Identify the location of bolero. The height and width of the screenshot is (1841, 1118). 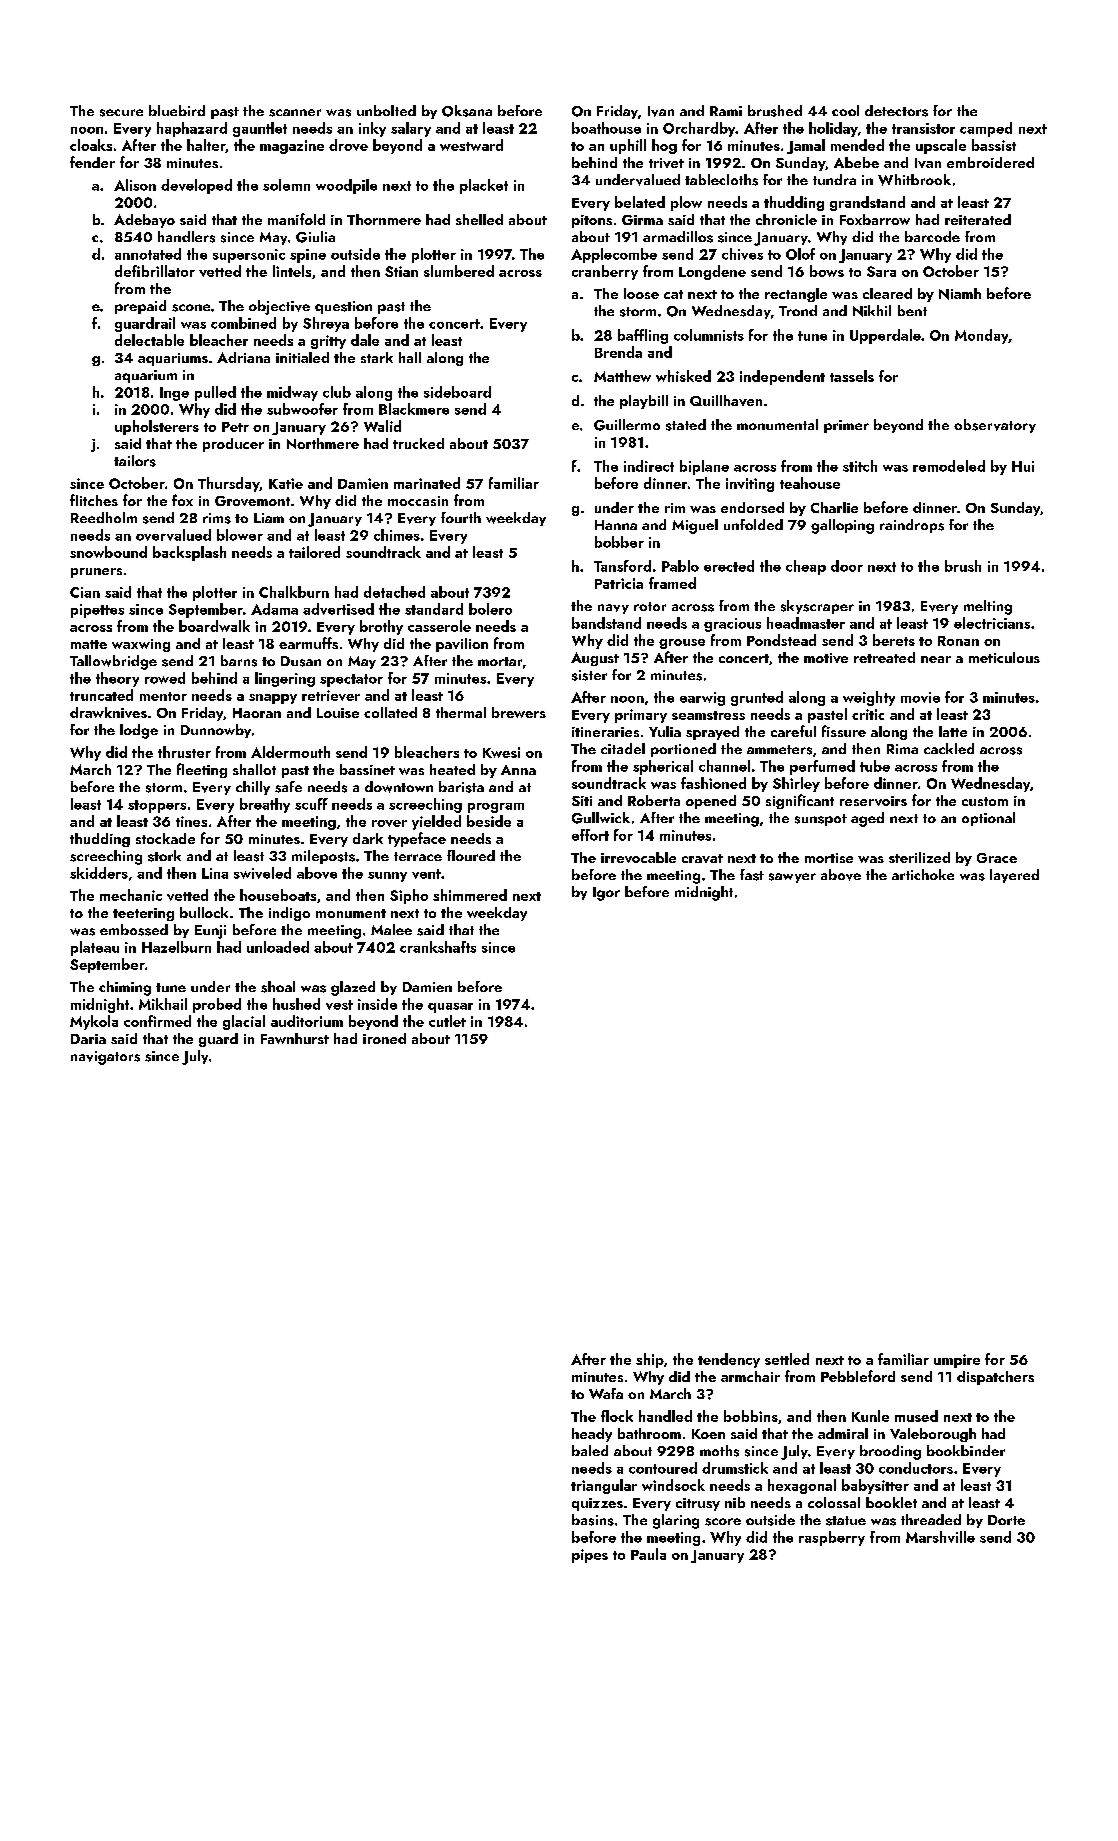
(490, 609).
